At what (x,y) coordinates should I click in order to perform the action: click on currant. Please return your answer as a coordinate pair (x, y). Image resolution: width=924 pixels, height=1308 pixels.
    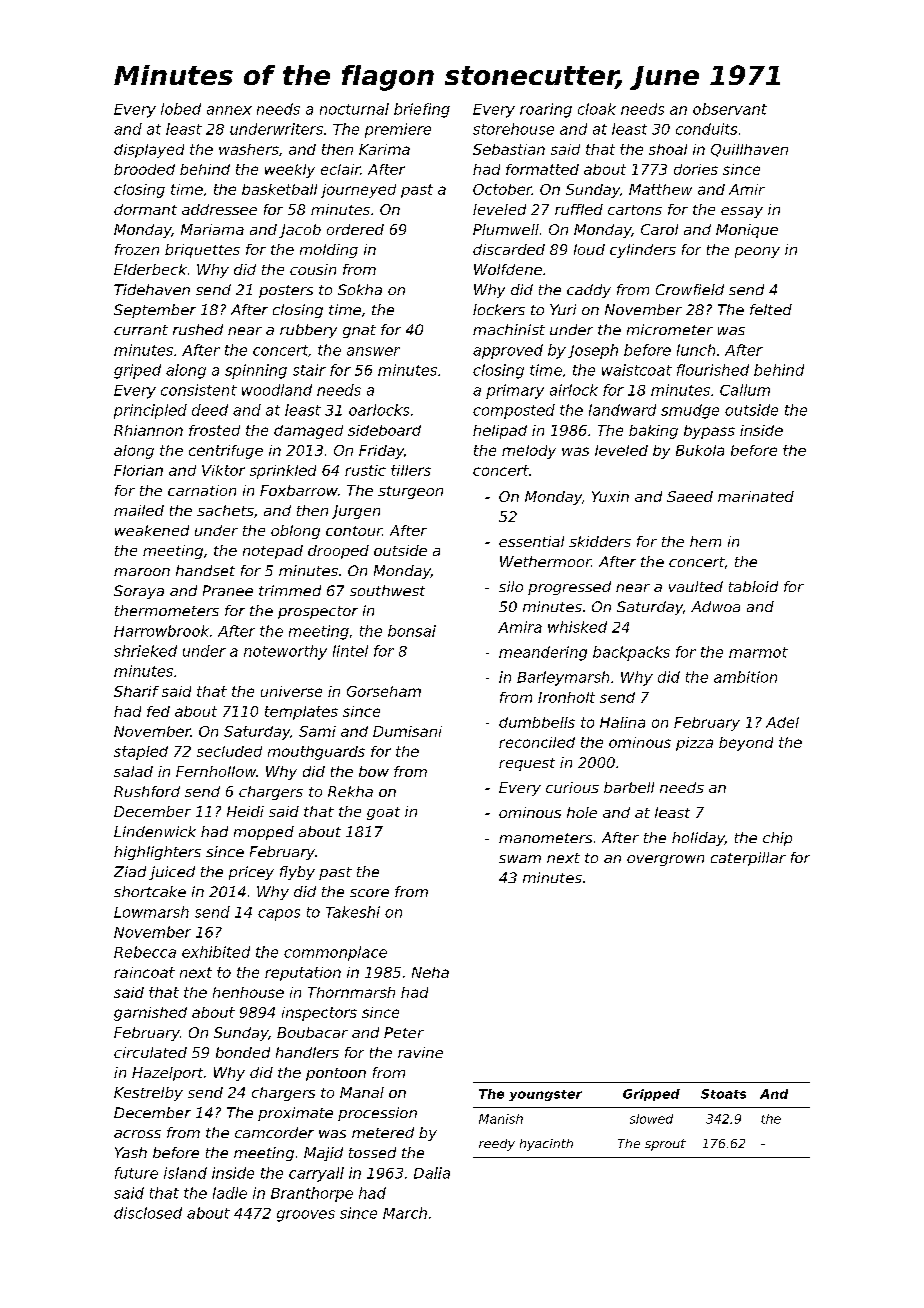
    Looking at the image, I should click on (141, 330).
